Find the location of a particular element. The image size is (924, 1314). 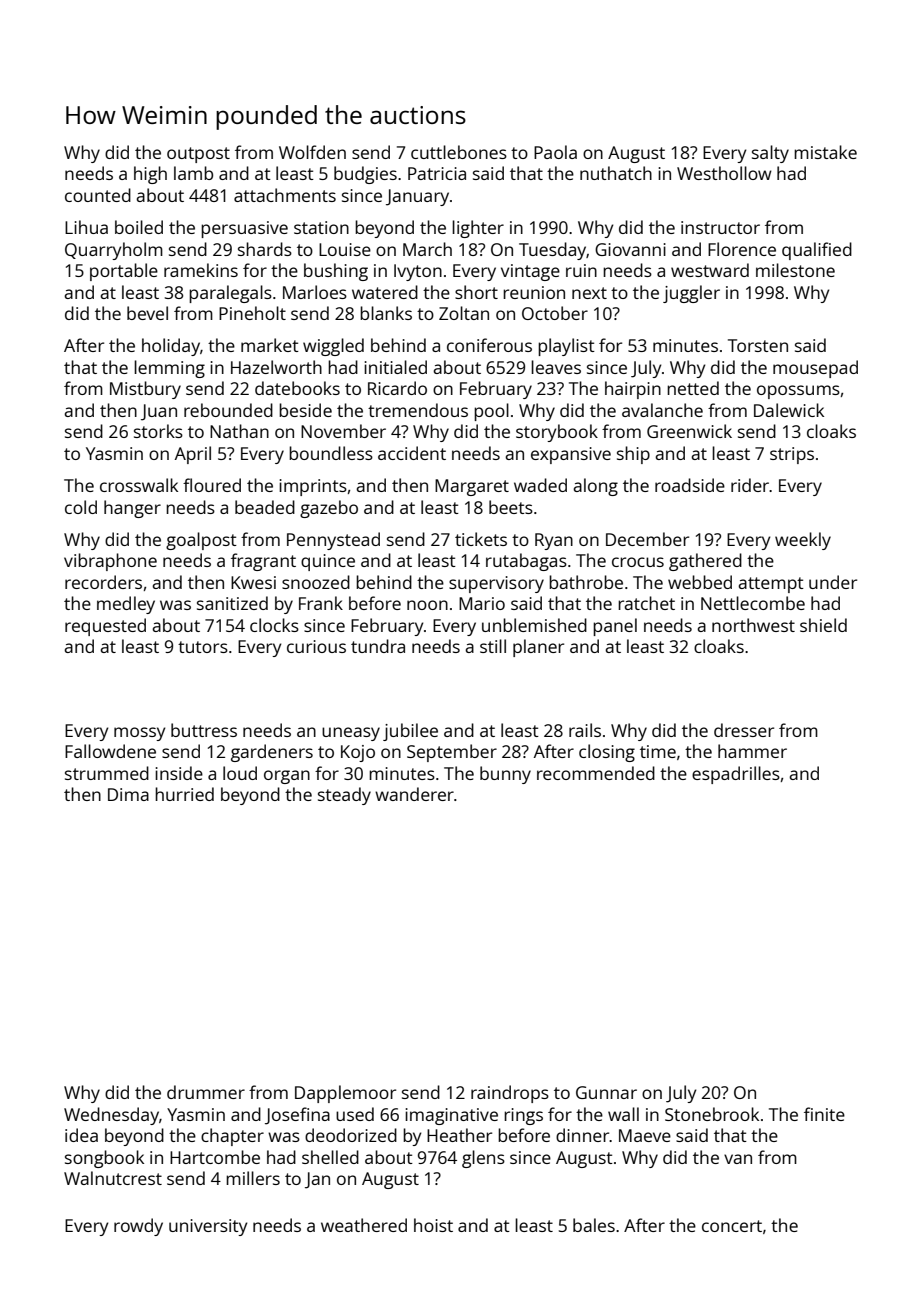

Nathan is located at coordinates (239, 431).
